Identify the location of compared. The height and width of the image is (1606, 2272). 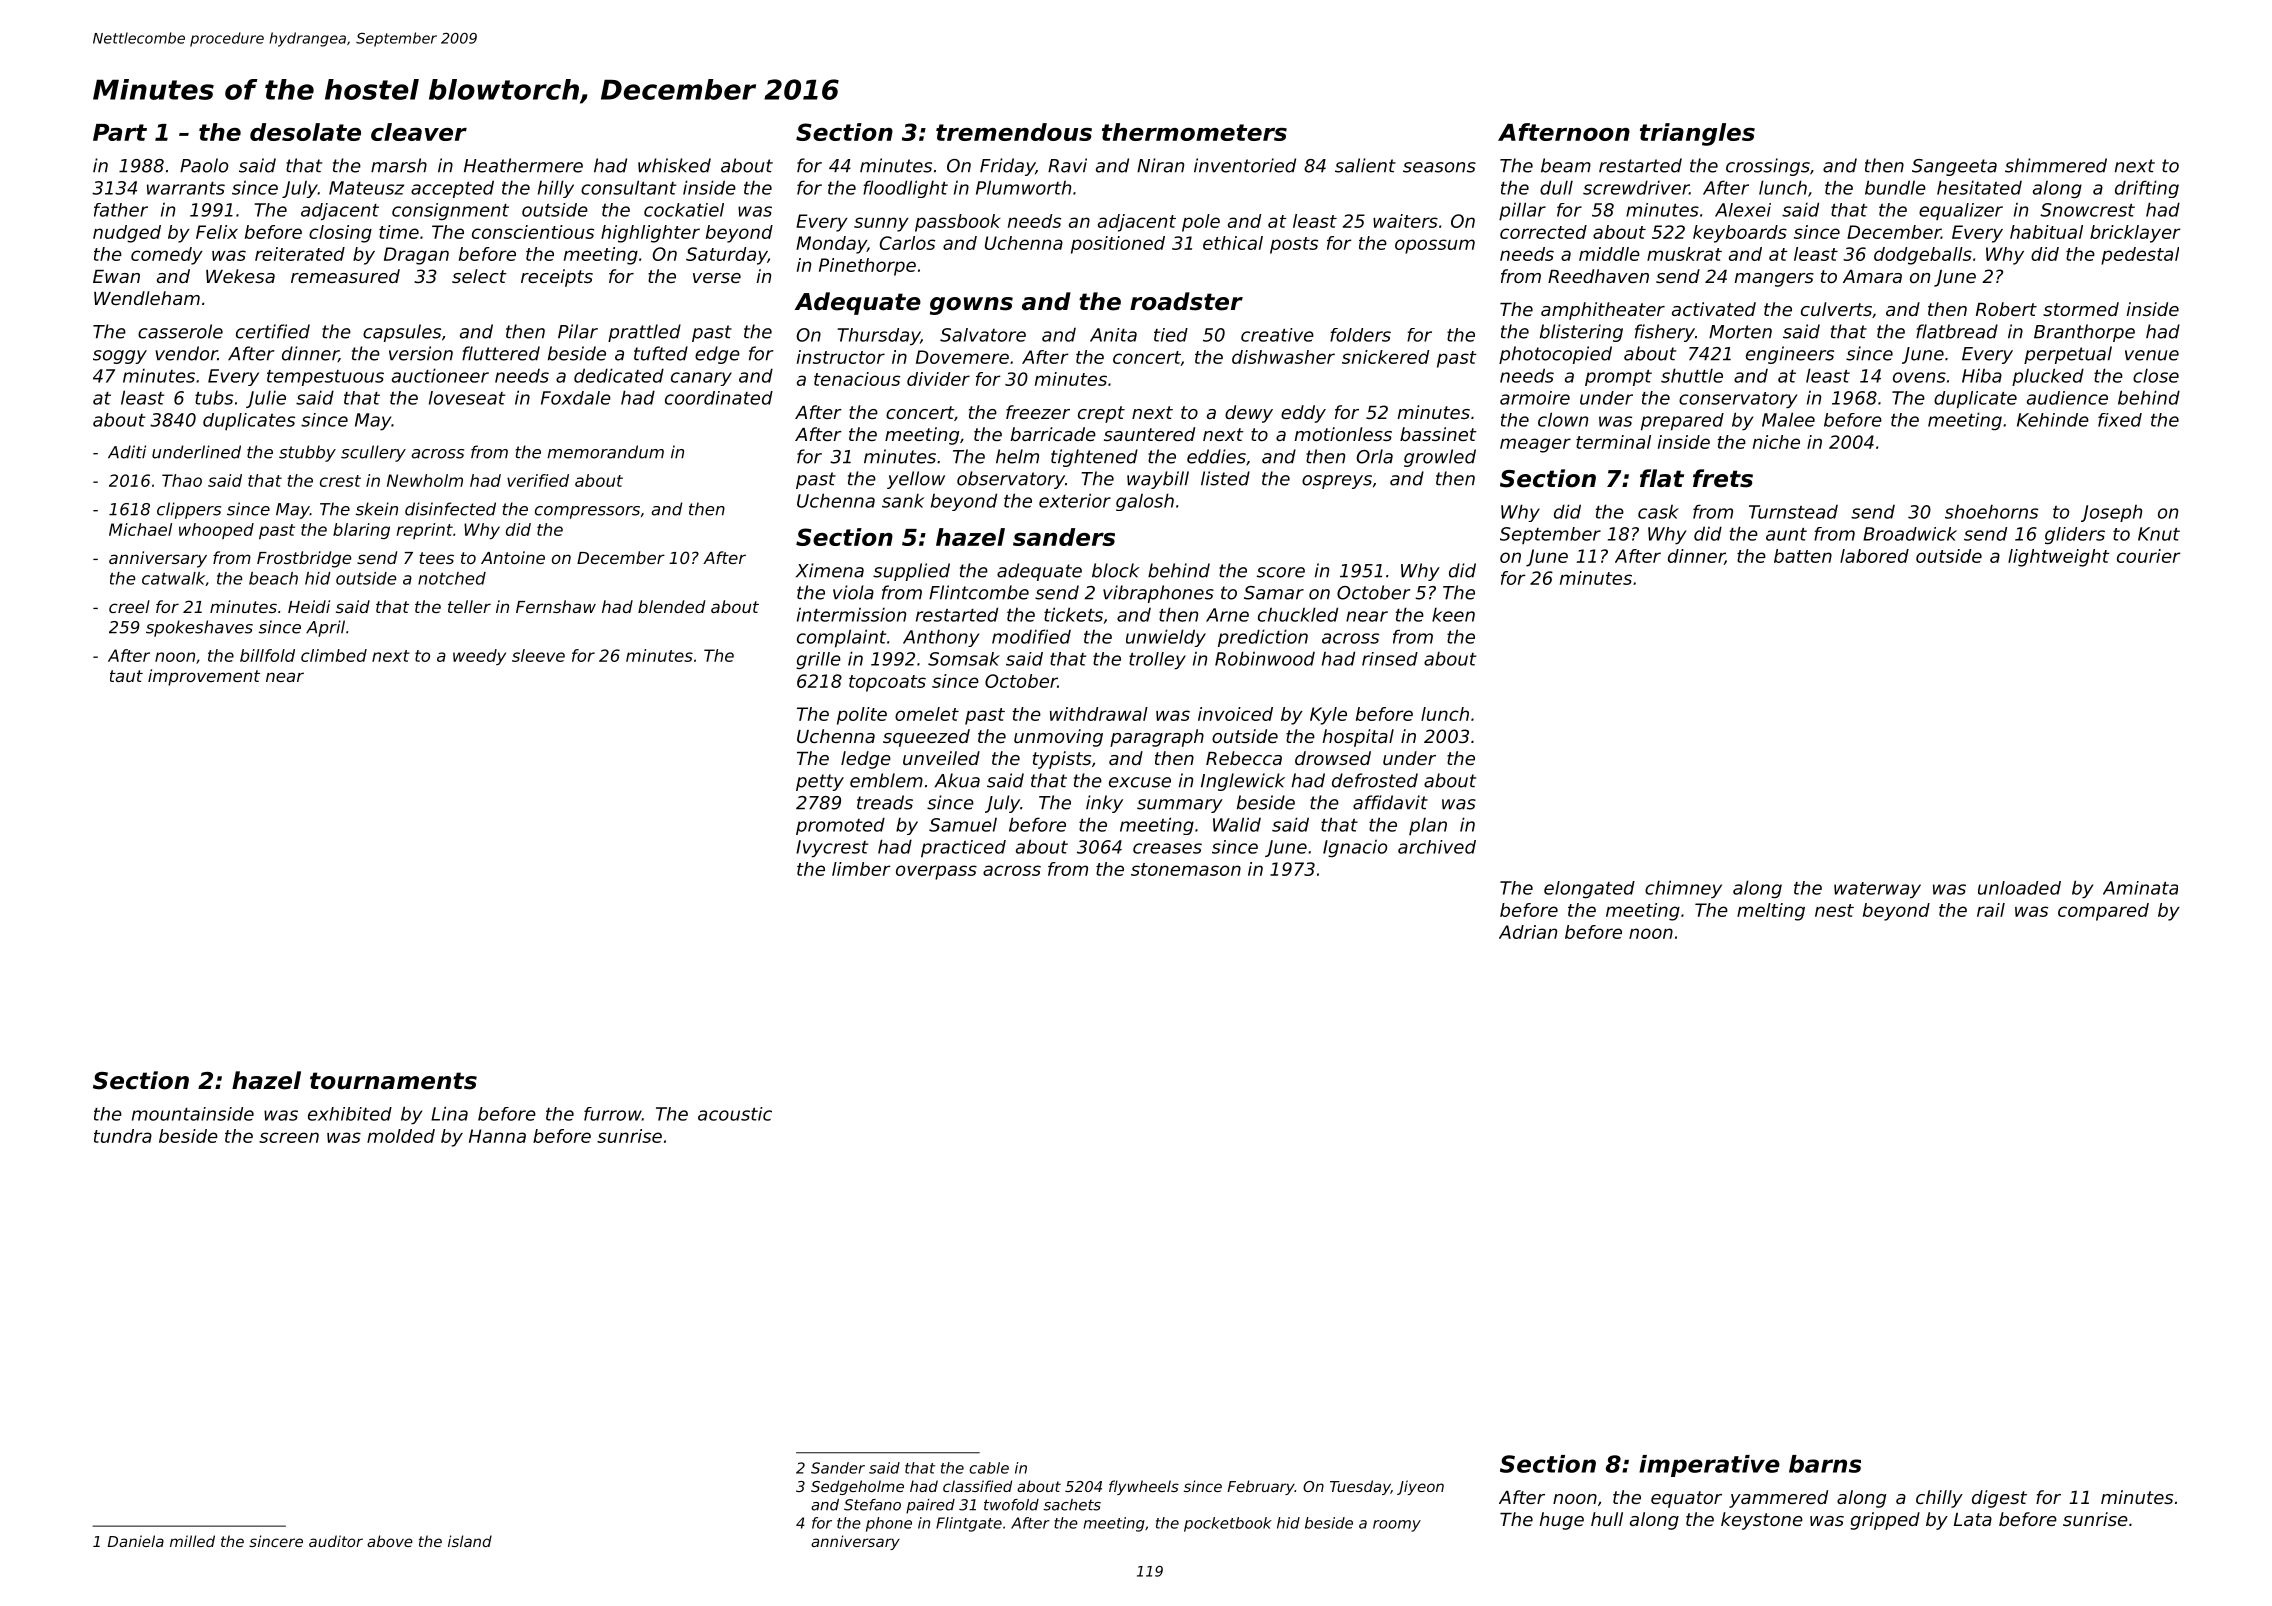
(2103, 912).
